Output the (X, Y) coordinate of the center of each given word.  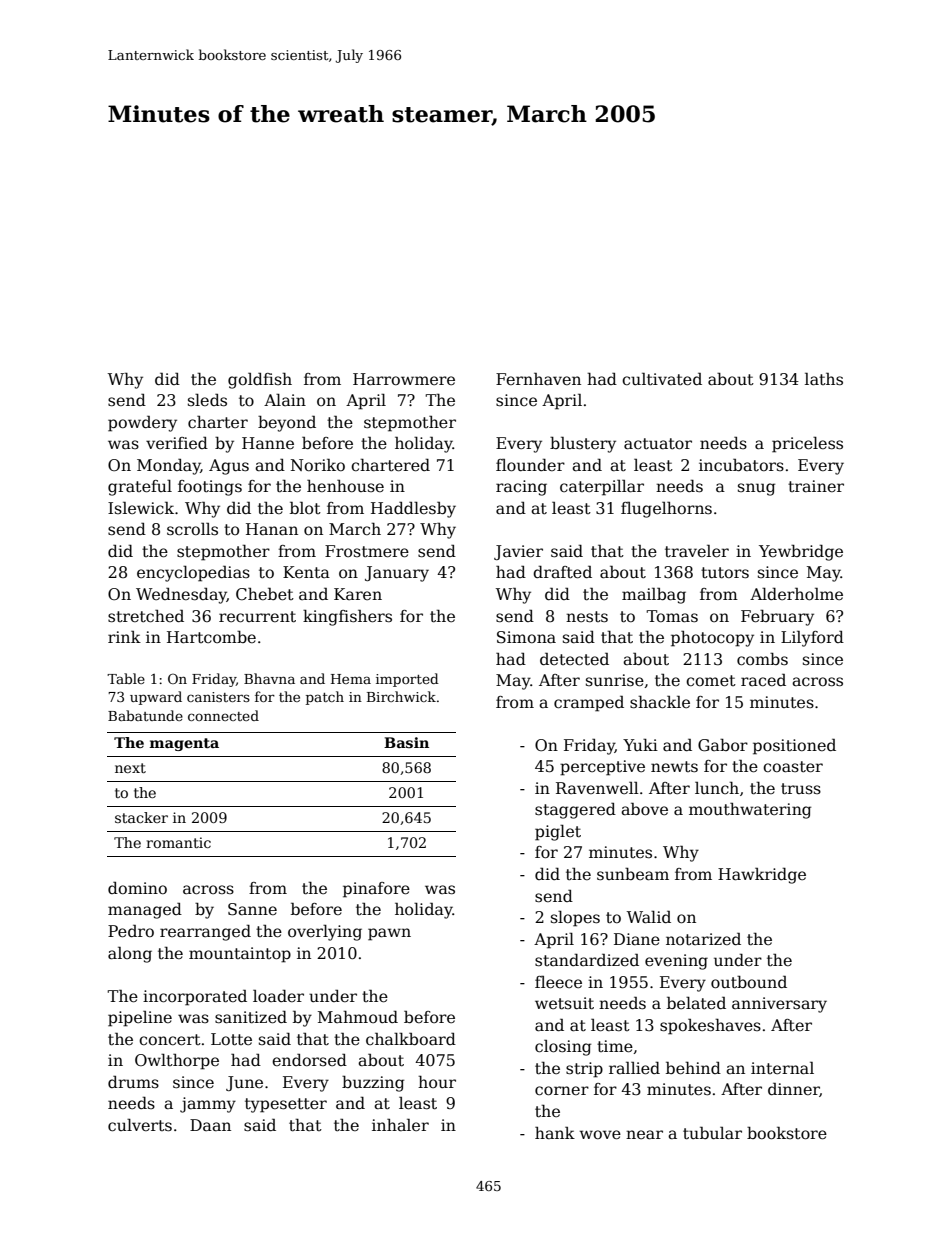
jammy (208, 1105)
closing (563, 1047)
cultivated (662, 379)
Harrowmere (404, 379)
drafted (562, 572)
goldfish (260, 380)
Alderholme (796, 594)
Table (126, 678)
